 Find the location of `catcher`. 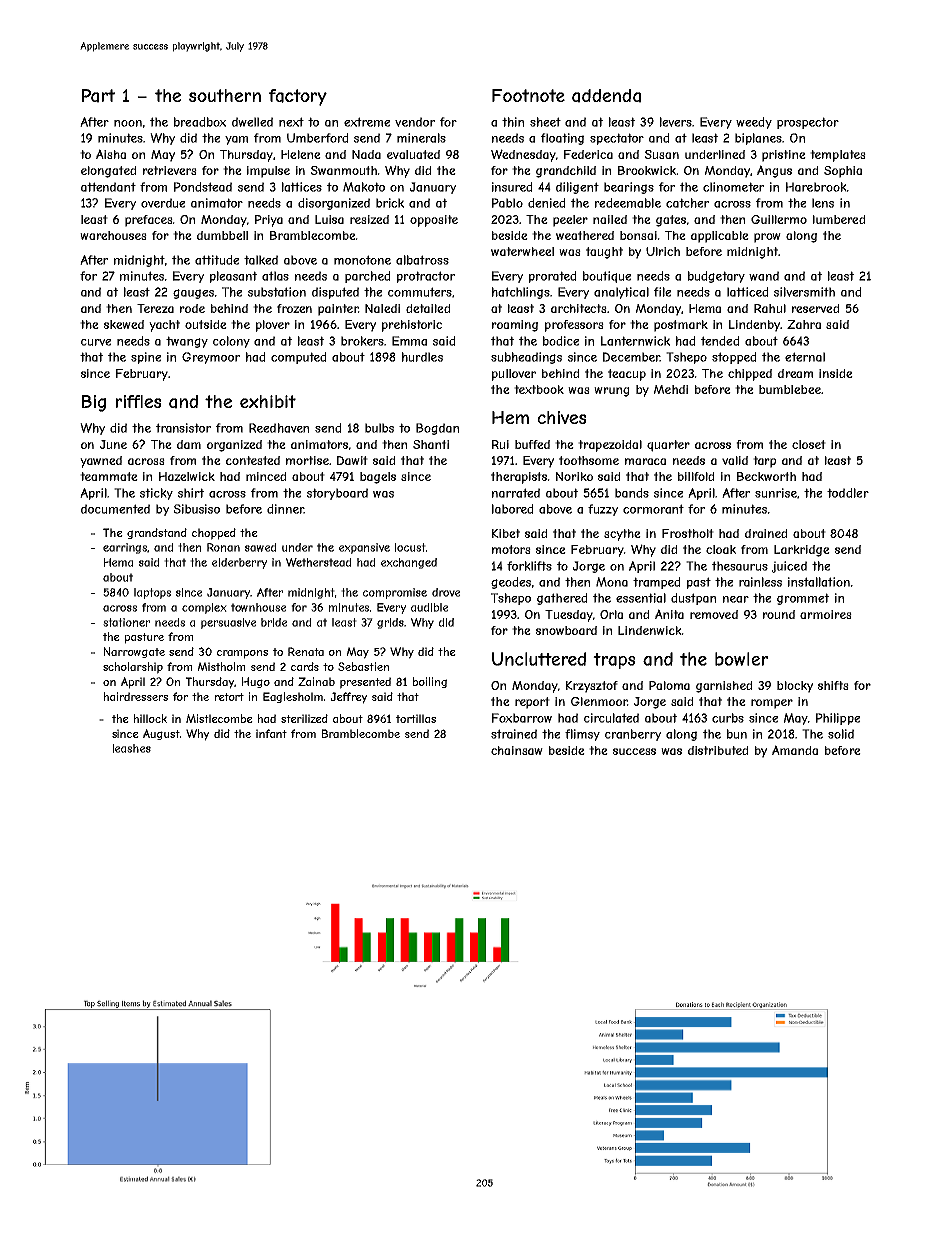

catcher is located at coordinates (687, 203).
